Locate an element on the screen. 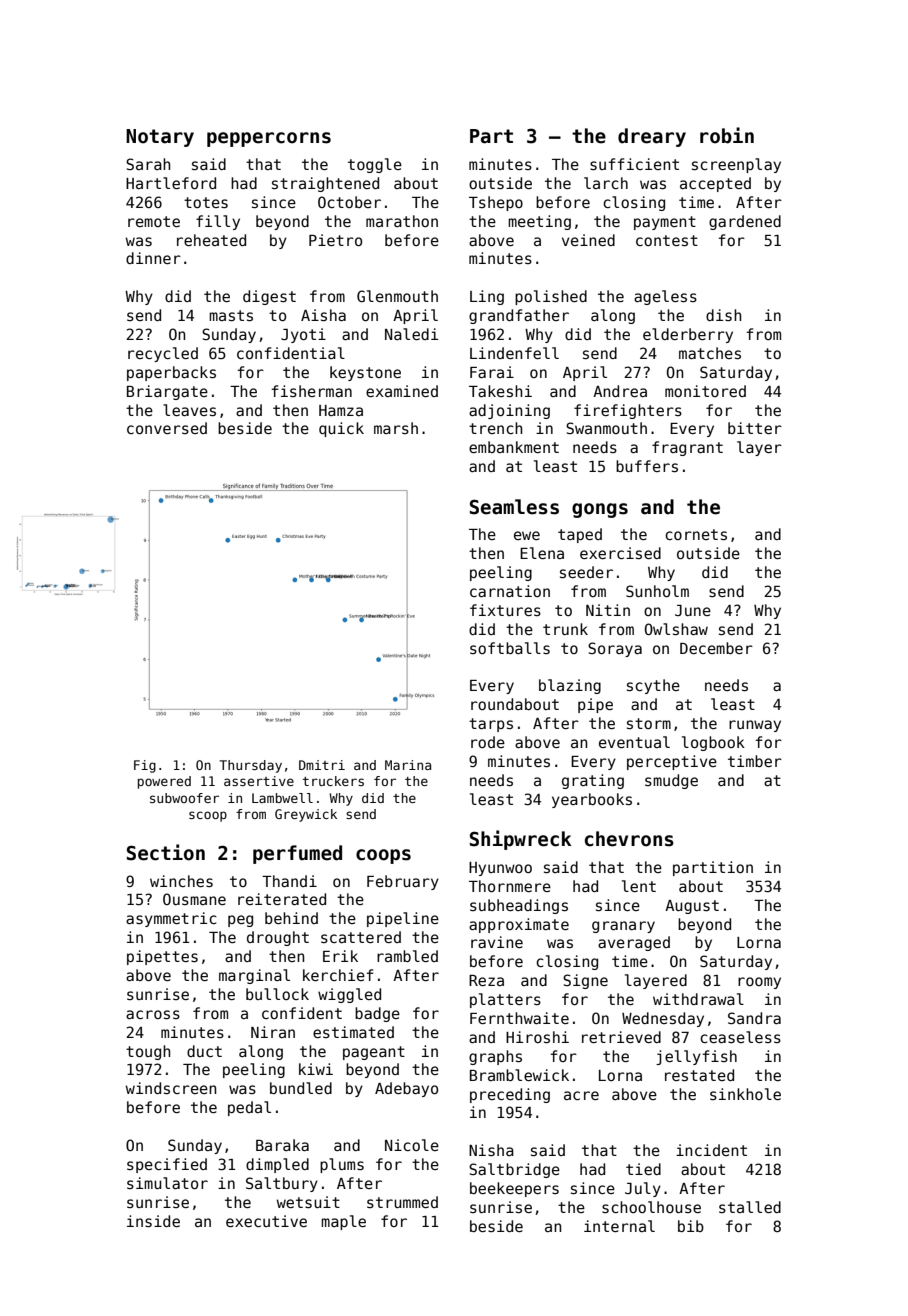 The height and width of the screenshot is (1316, 908). Notary is located at coordinates (160, 138).
